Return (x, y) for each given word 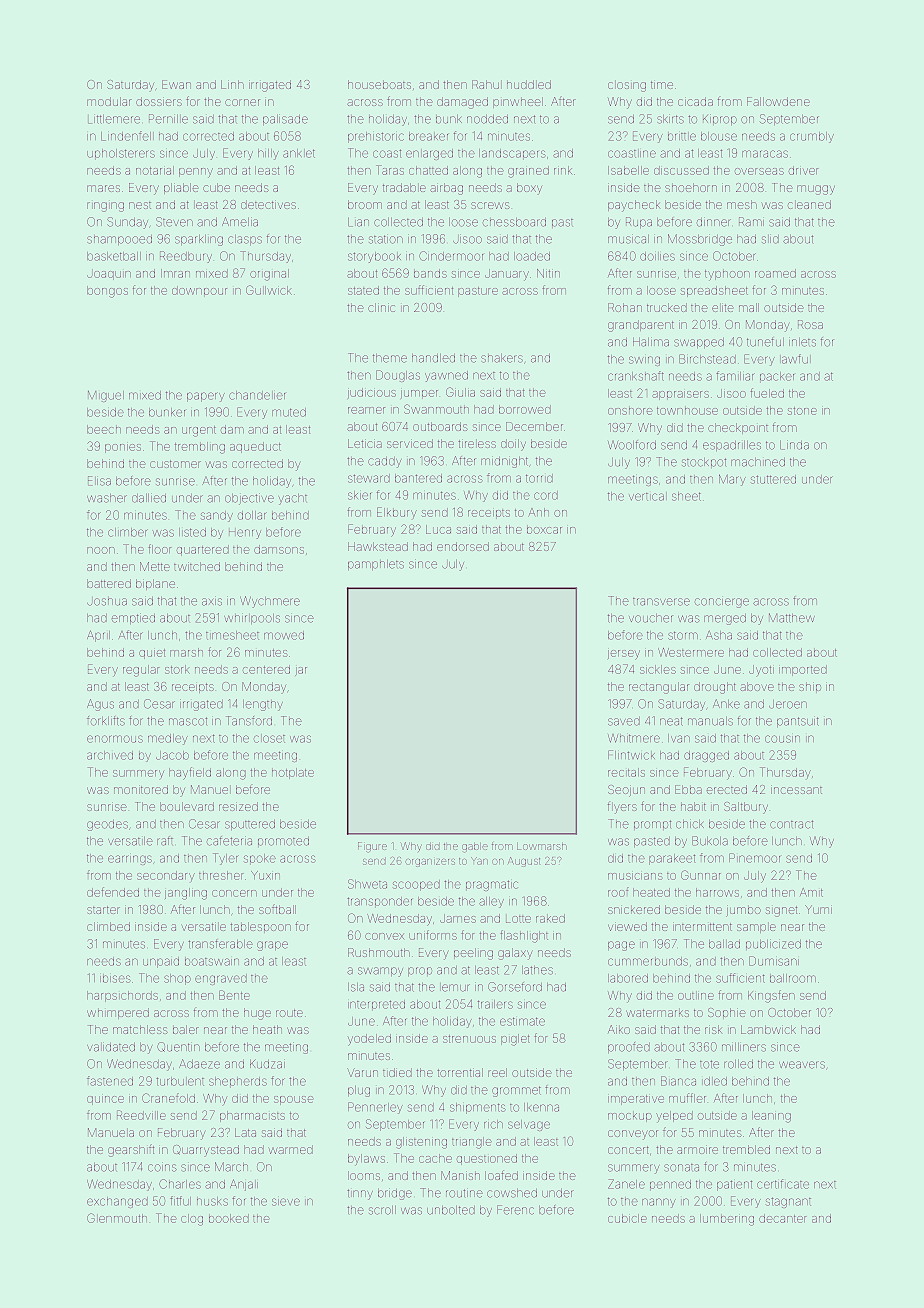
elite (722, 308)
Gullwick (269, 290)
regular (141, 671)
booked (229, 1218)
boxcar (544, 530)
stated (363, 290)
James (458, 918)
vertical (646, 497)
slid (770, 239)
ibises (115, 979)
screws (490, 205)
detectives (268, 204)
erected (727, 789)
